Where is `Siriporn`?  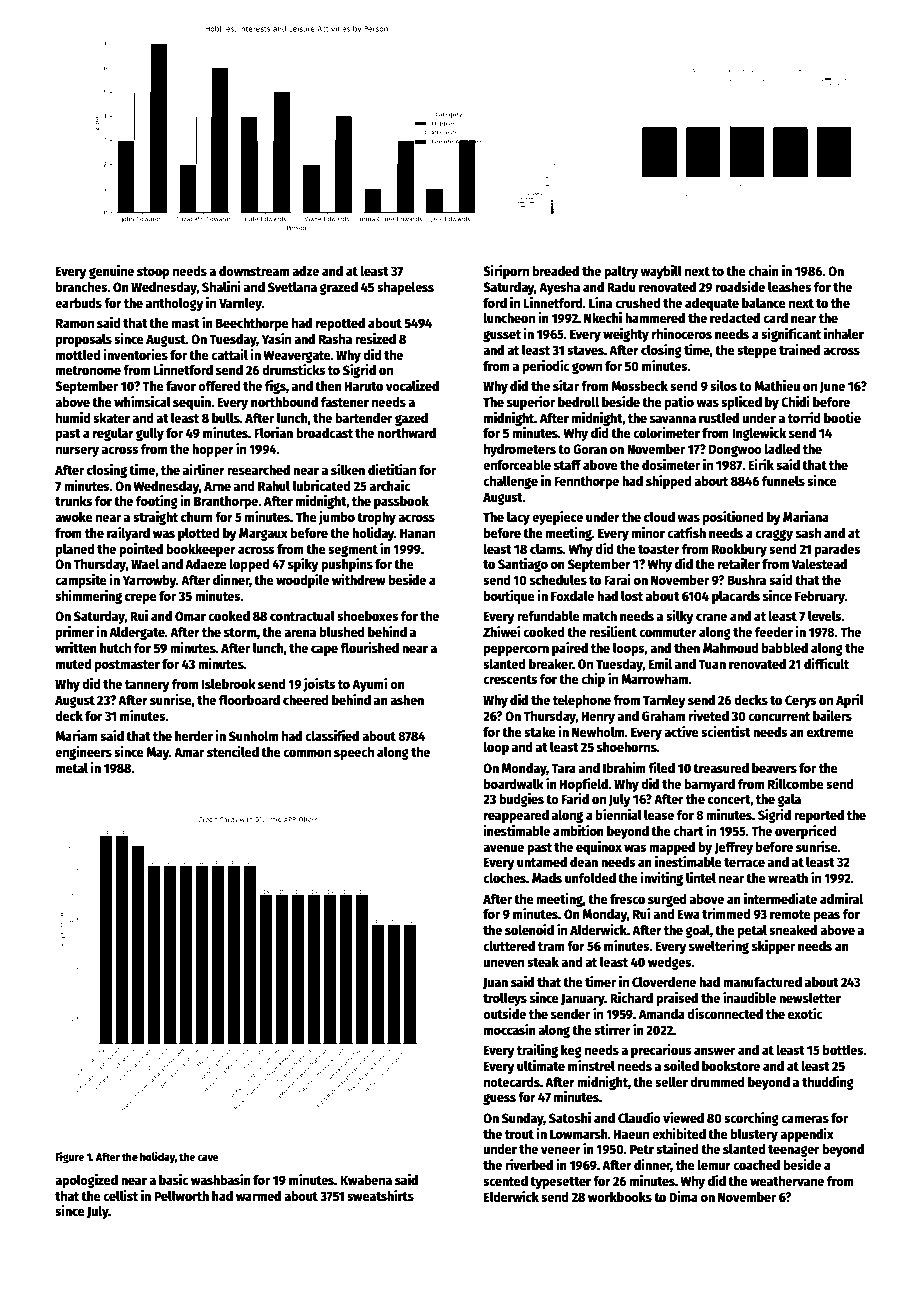
Siriporn is located at coordinates (506, 272).
